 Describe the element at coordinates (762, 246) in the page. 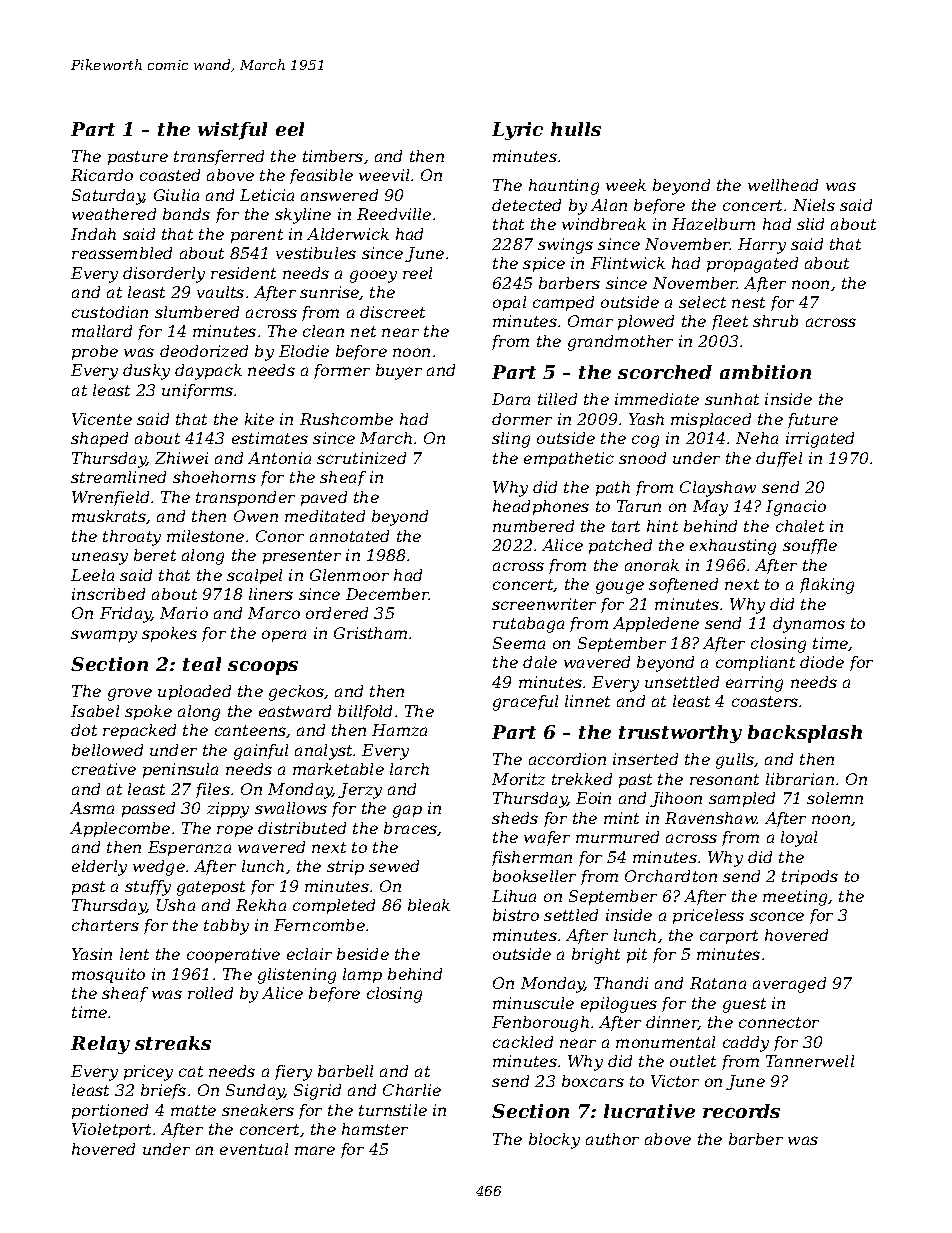

I see `Harry` at that location.
